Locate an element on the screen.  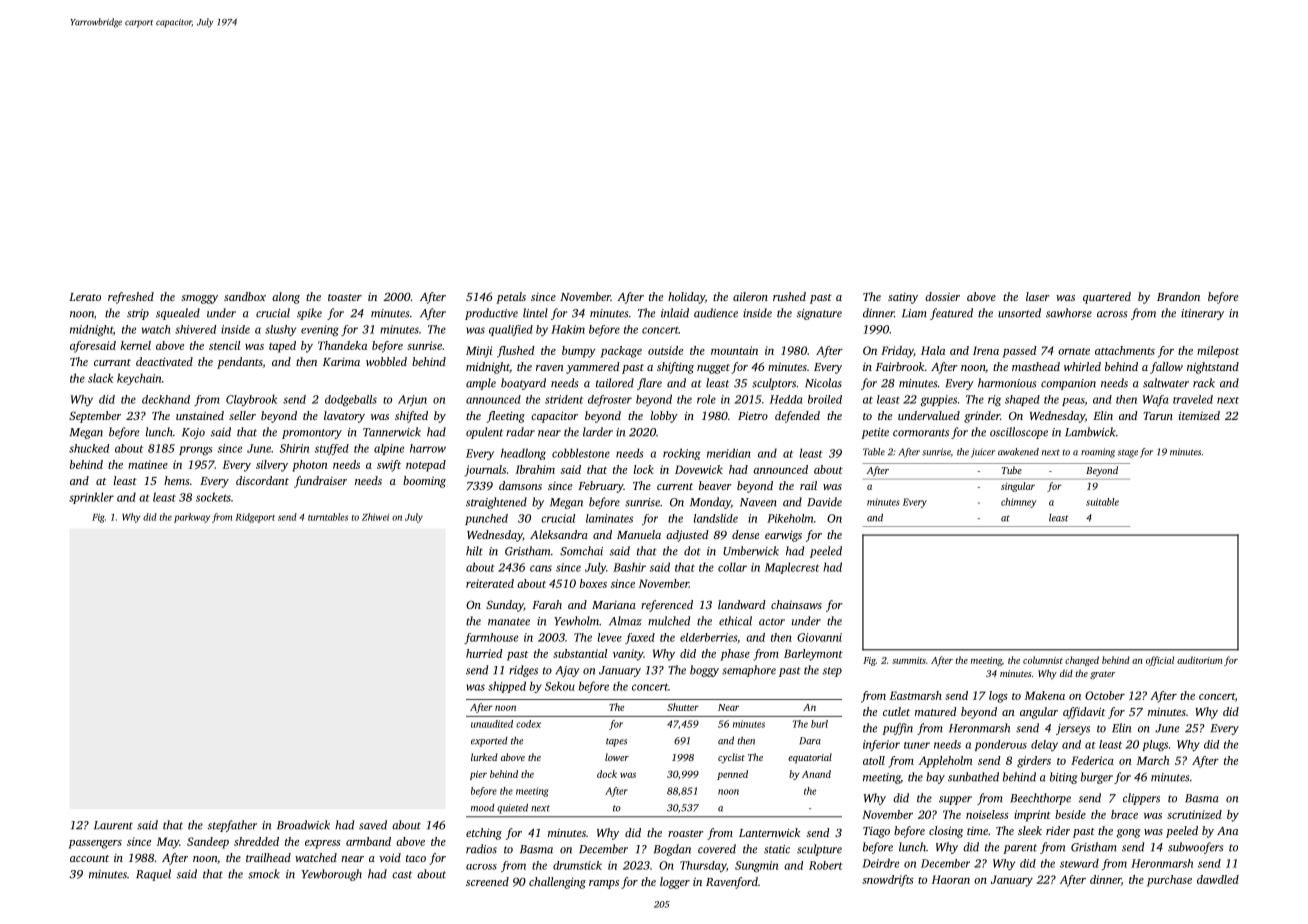
smock is located at coordinates (264, 874).
